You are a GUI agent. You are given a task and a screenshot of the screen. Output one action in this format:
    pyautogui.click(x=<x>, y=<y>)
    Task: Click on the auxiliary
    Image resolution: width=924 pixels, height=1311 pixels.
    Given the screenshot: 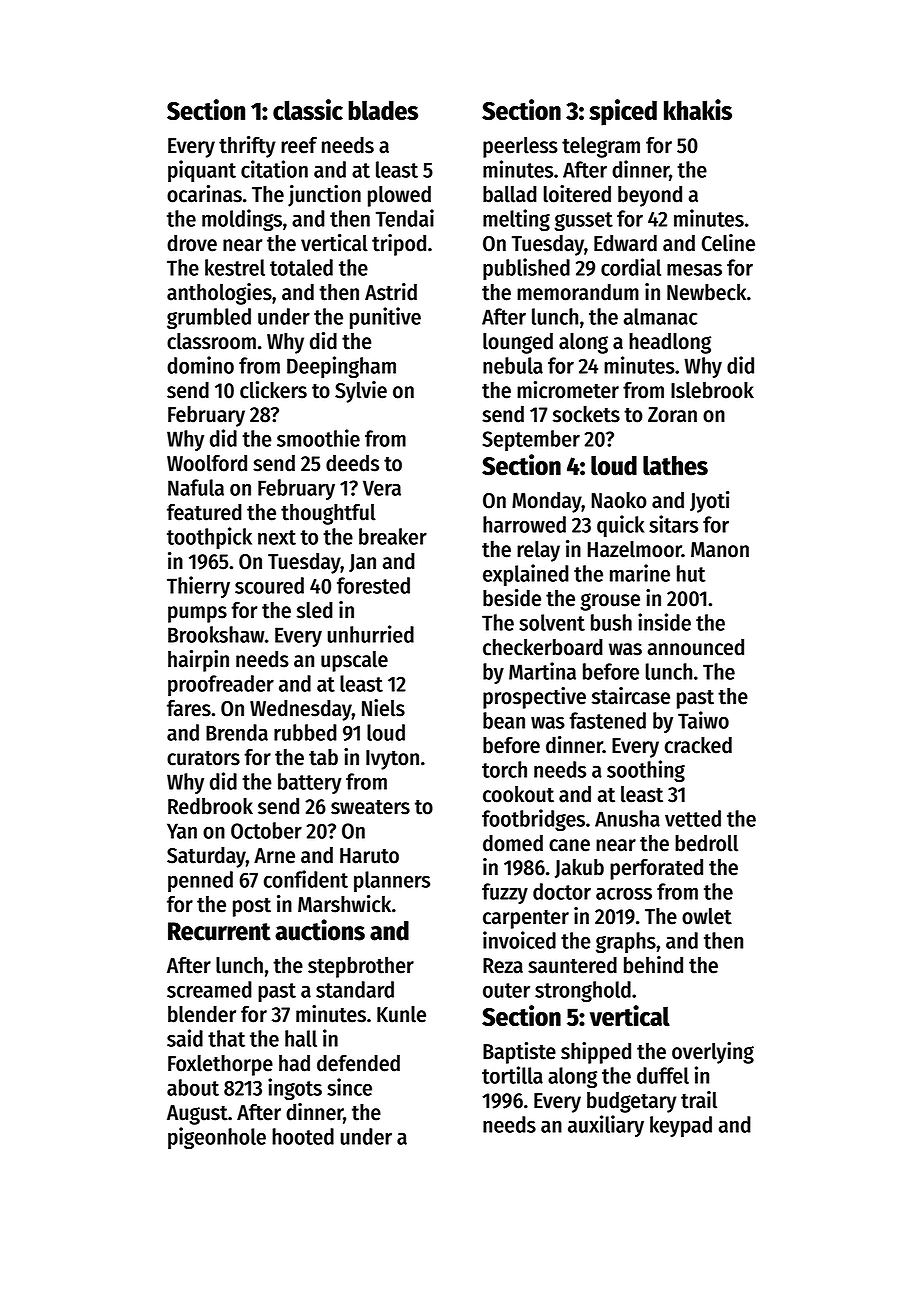 What is the action you would take?
    pyautogui.click(x=606, y=1126)
